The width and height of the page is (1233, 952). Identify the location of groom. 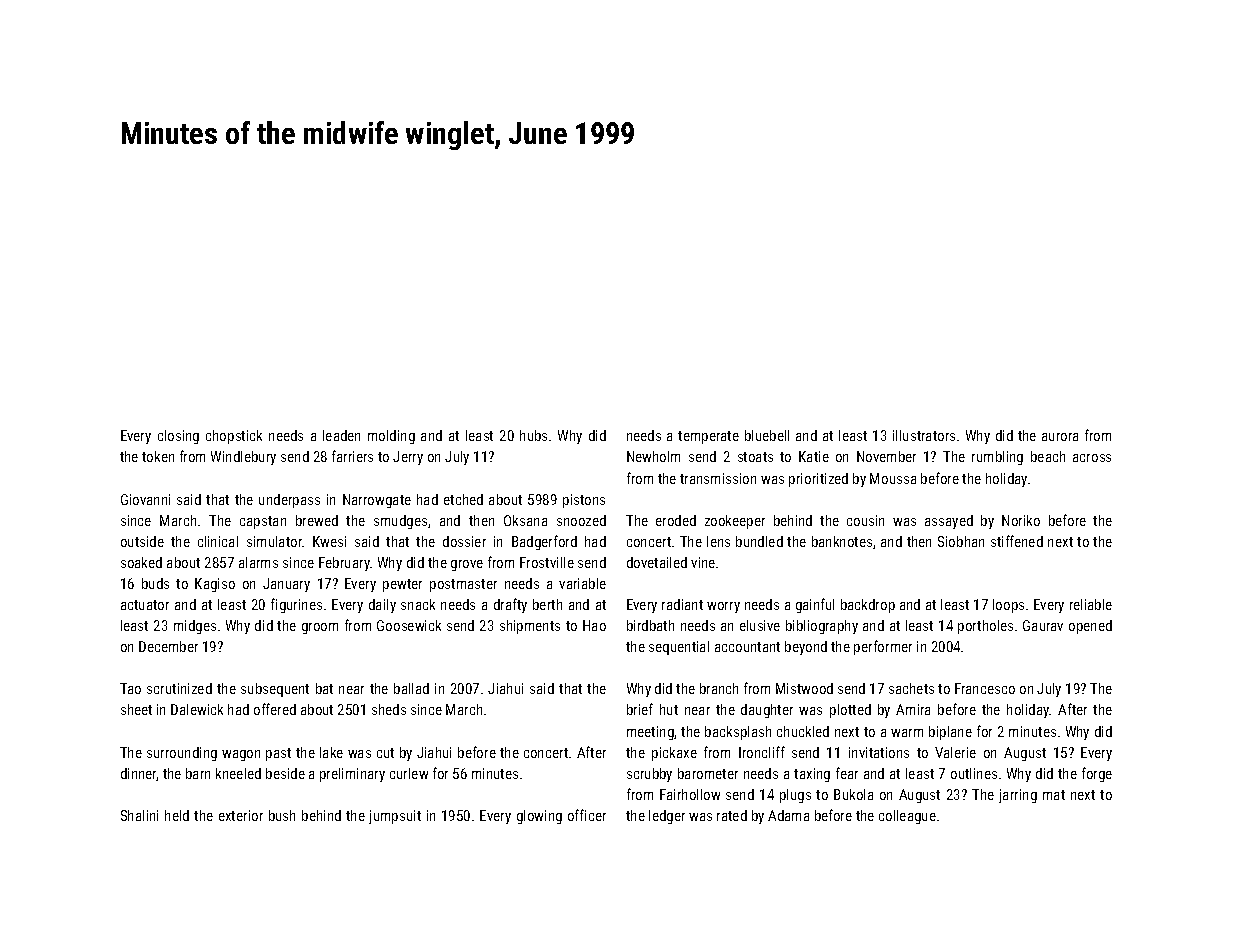
(320, 628).
